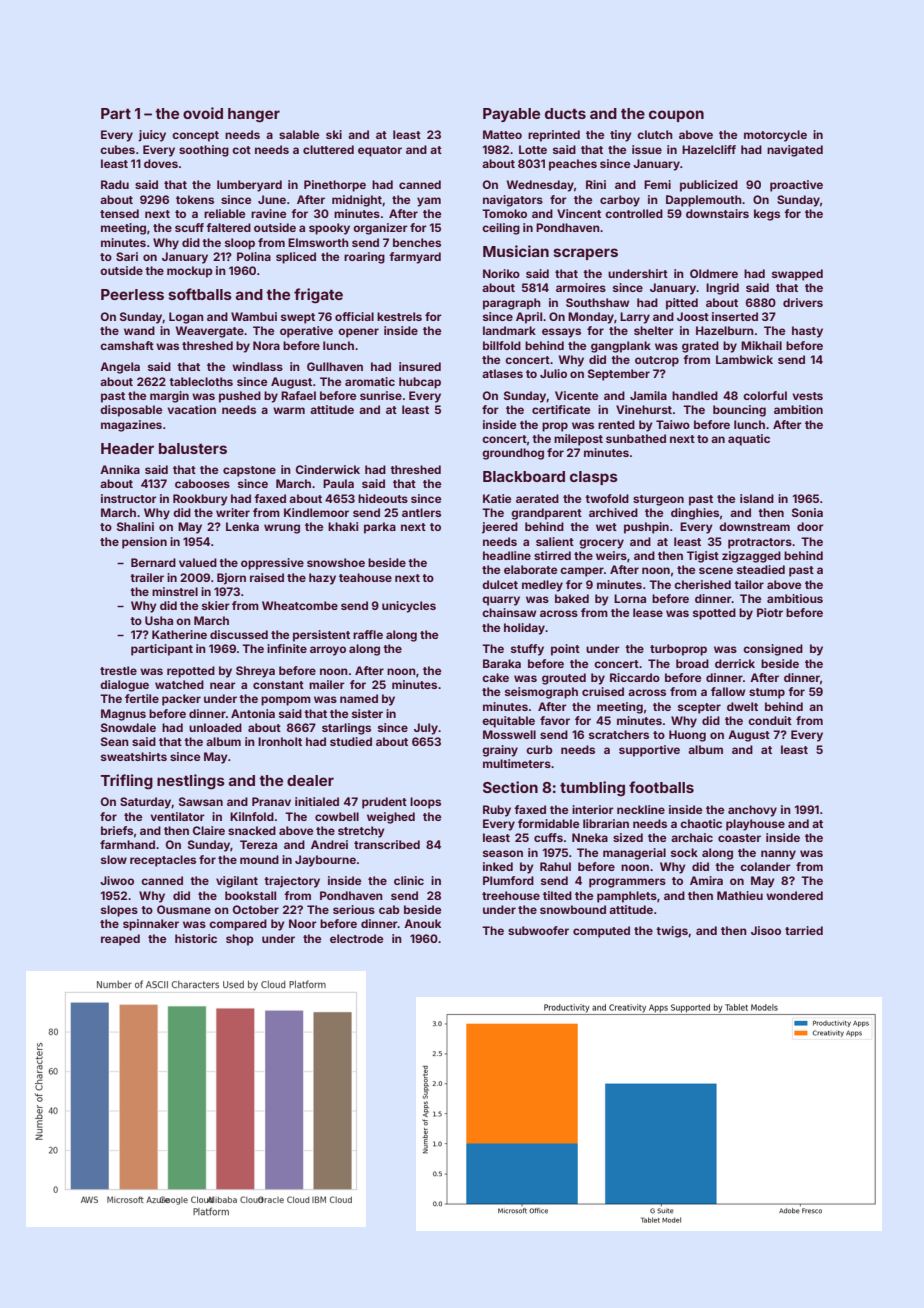 This document has height=1308, width=924. I want to click on Payable, so click(511, 115).
